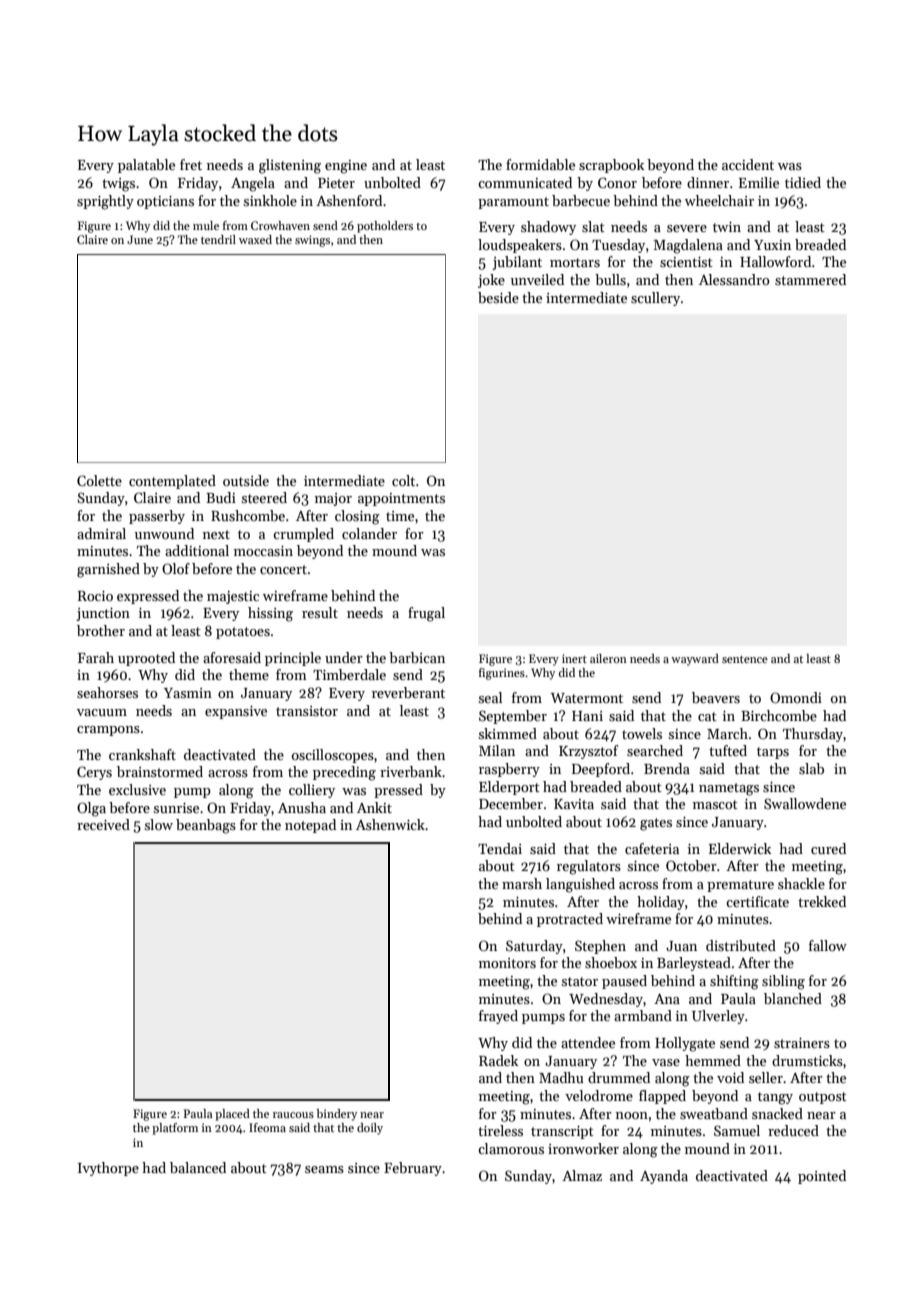 The width and height of the document is (924, 1308). I want to click on reverberant, so click(408, 692).
